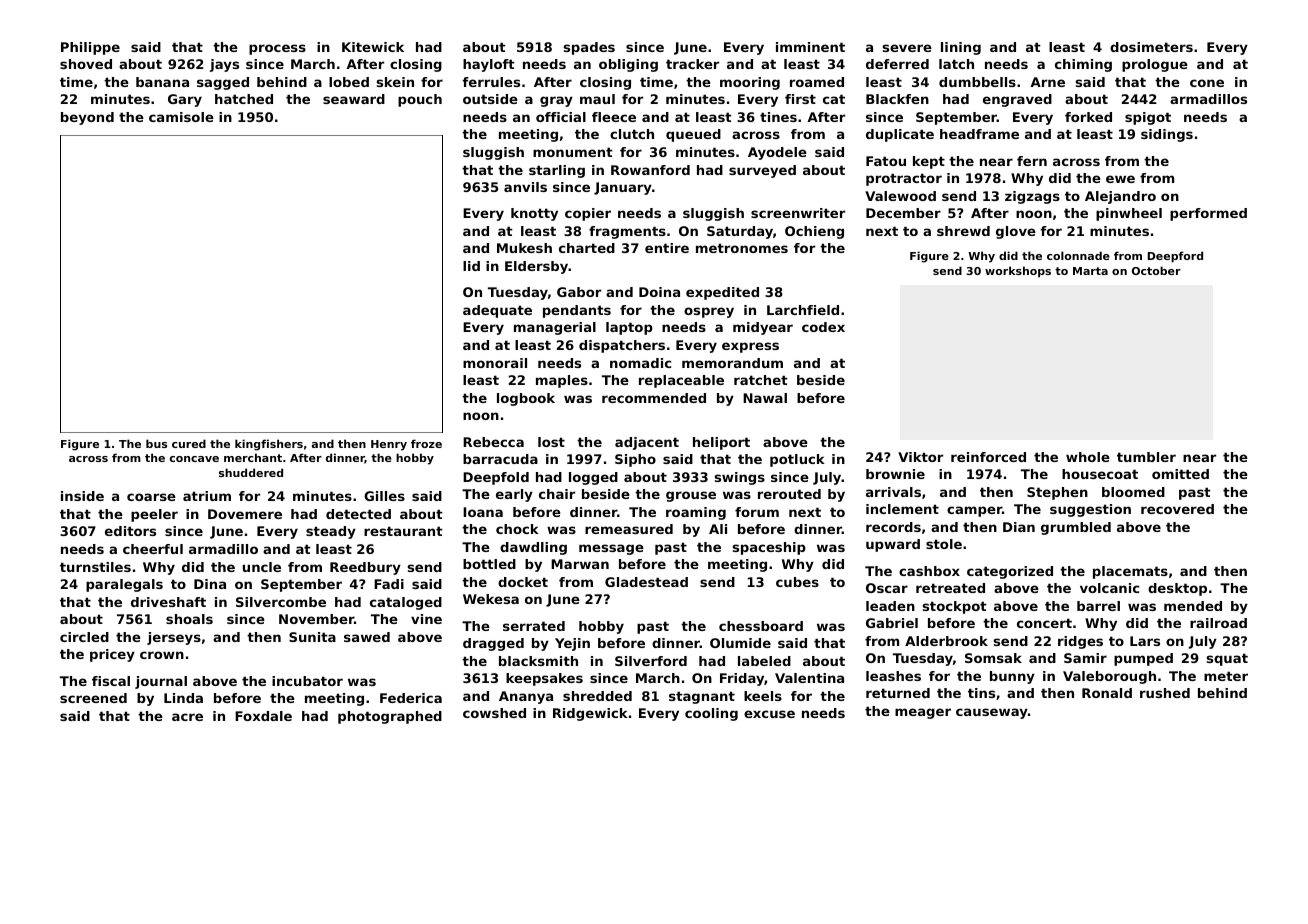  I want to click on spades, so click(589, 48).
